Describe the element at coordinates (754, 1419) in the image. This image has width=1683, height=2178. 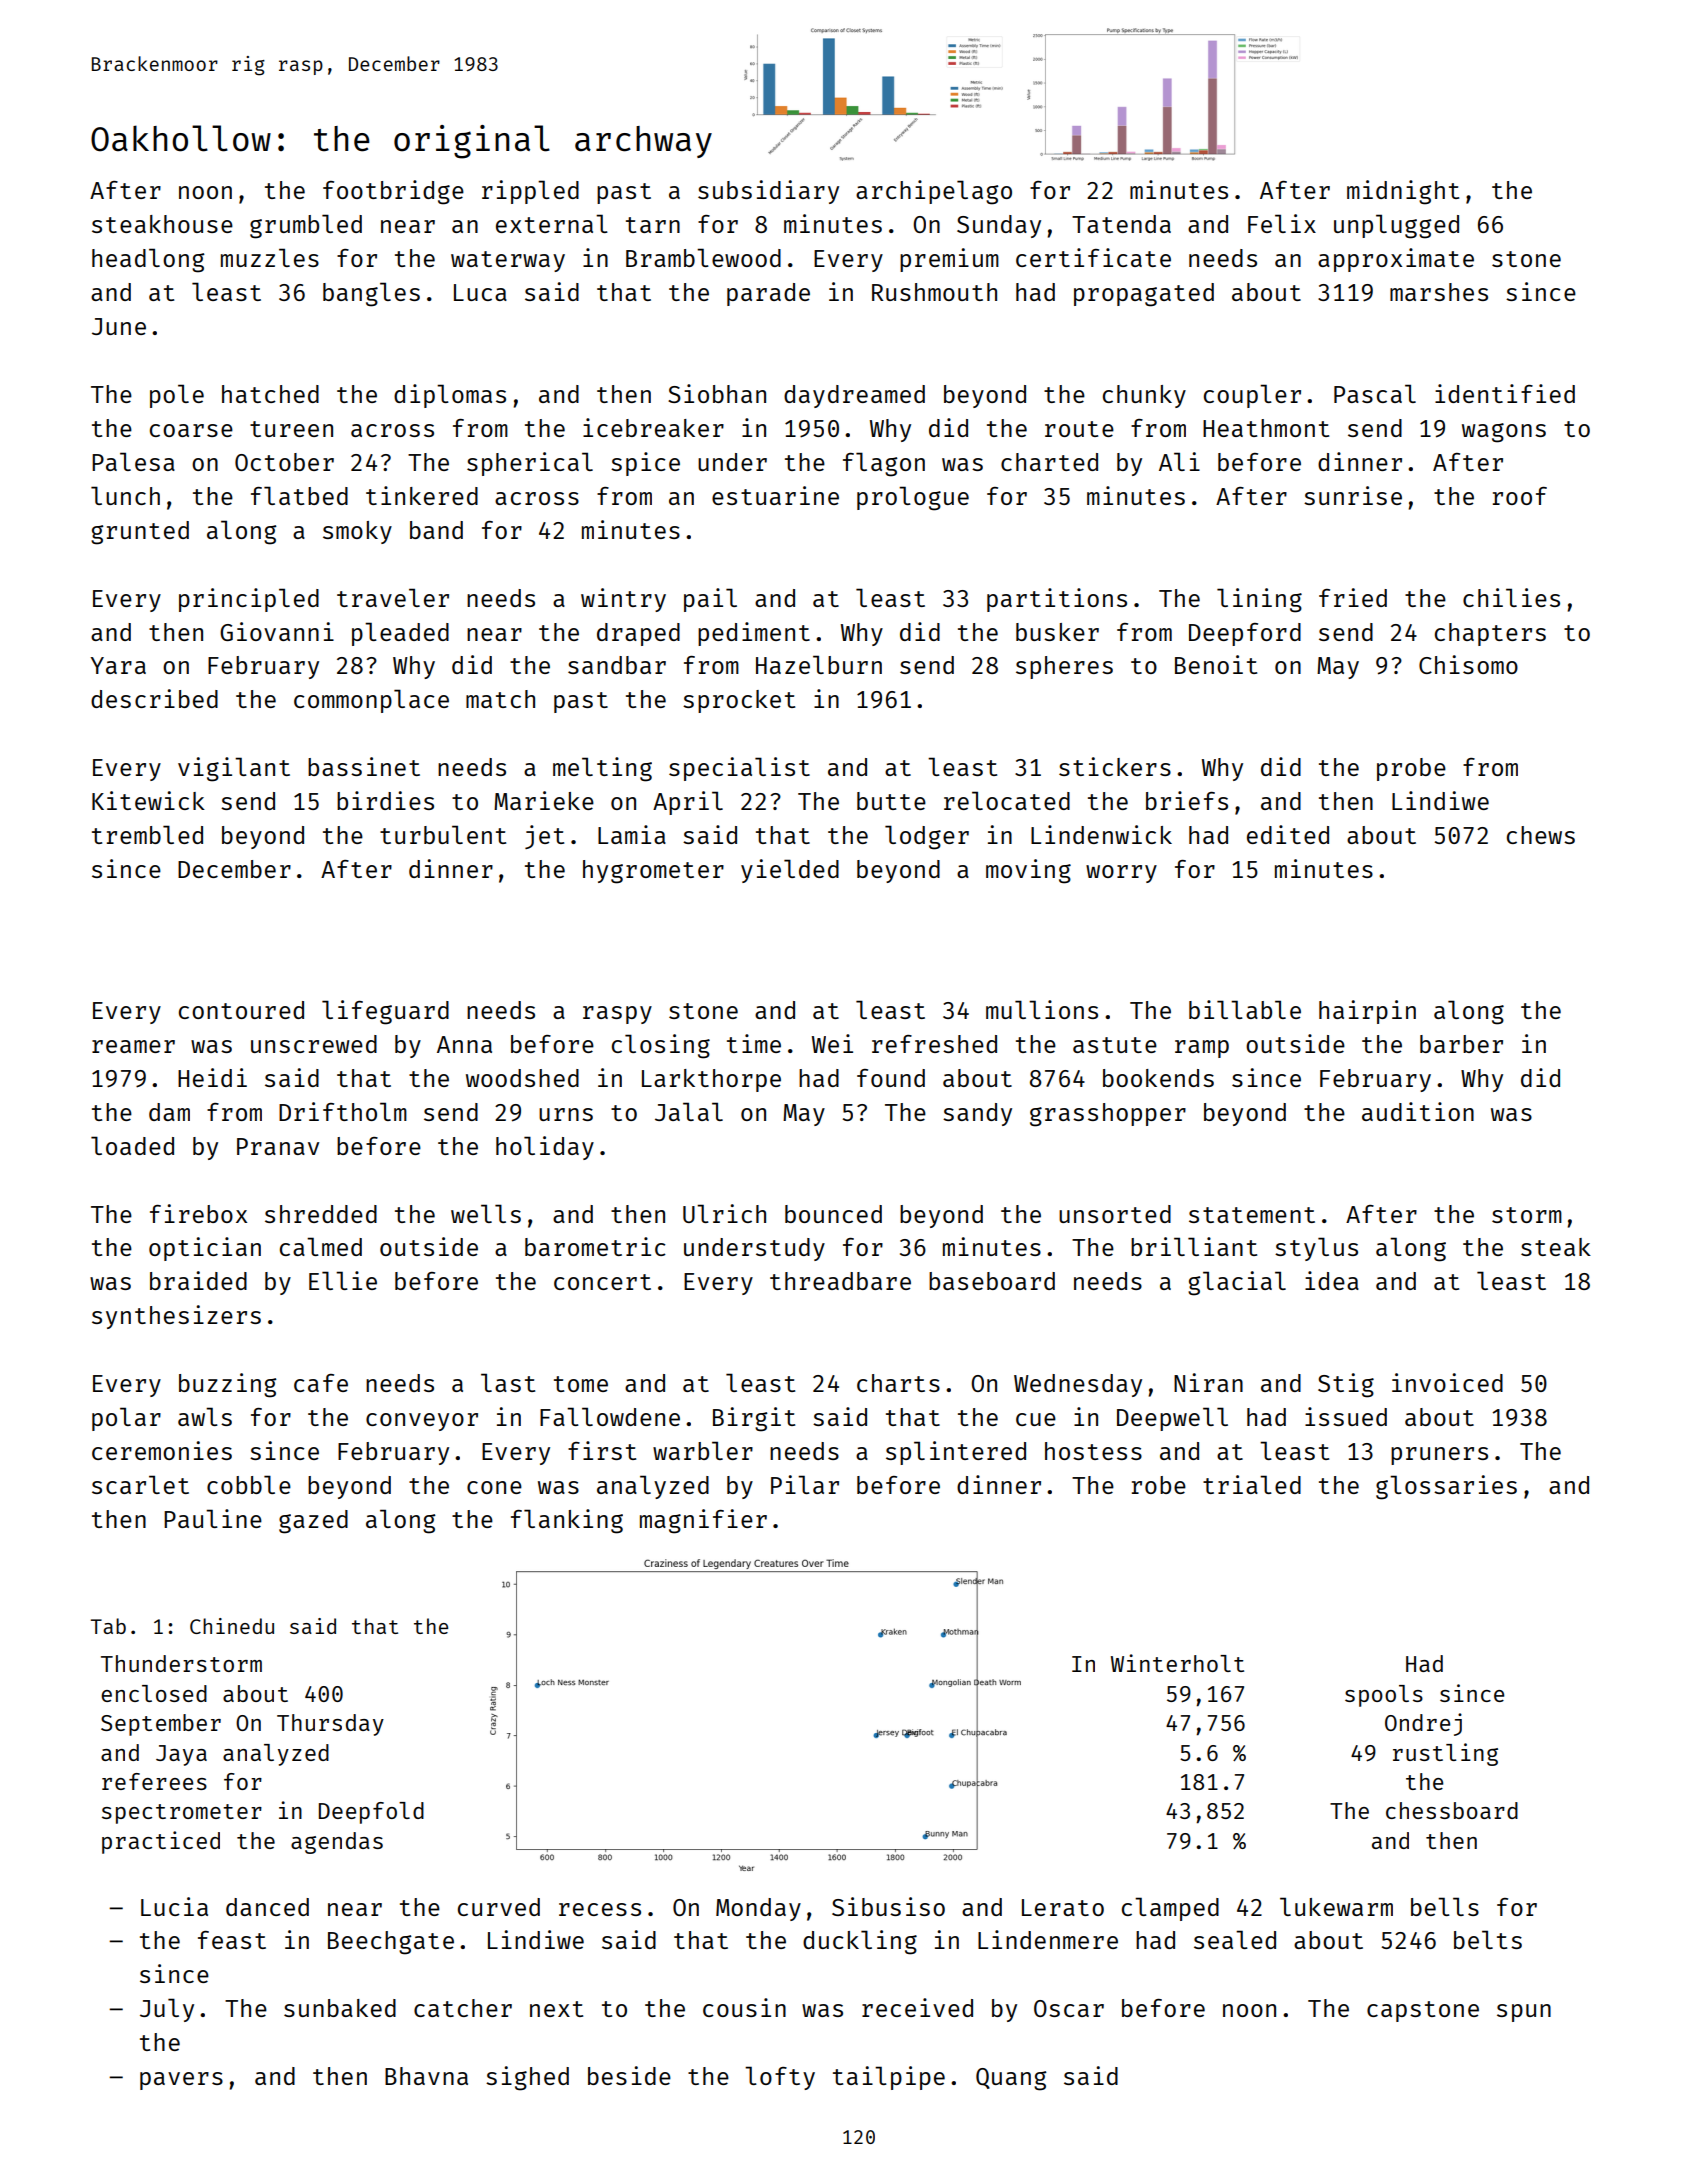
I see `Birgit` at that location.
